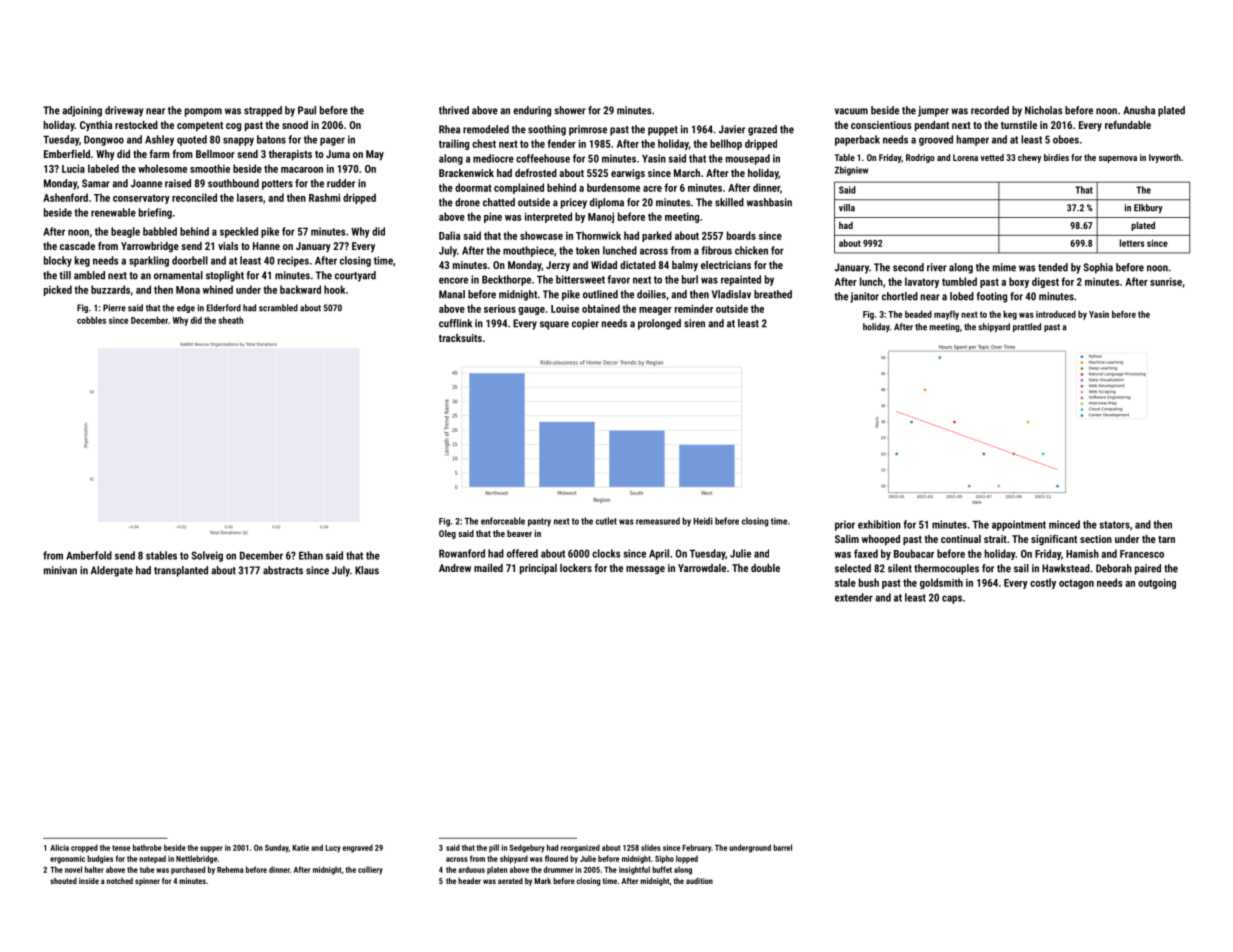  What do you see at coordinates (1157, 584) in the page?
I see `outgoing` at bounding box center [1157, 584].
